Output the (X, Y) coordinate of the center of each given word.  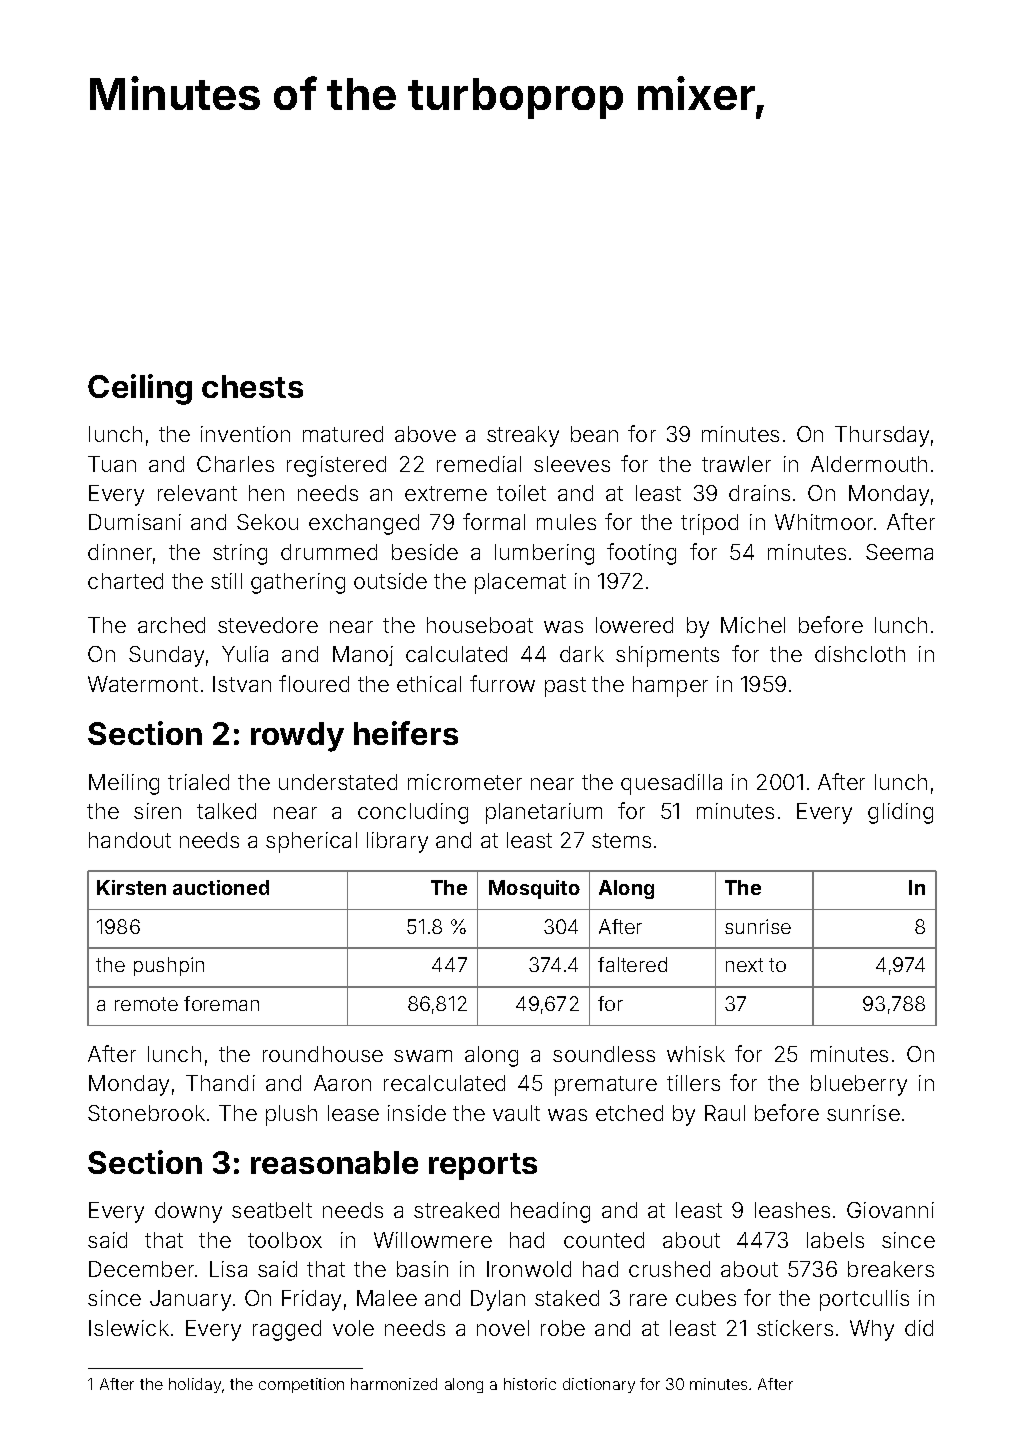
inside (417, 1113)
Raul (725, 1113)
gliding (900, 813)
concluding (413, 813)
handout (130, 840)
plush (291, 1115)
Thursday (882, 436)
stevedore (268, 625)
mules (566, 522)
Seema (899, 552)
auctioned (221, 887)
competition (301, 1385)
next (744, 965)
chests (252, 386)
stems (621, 840)
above (425, 434)
